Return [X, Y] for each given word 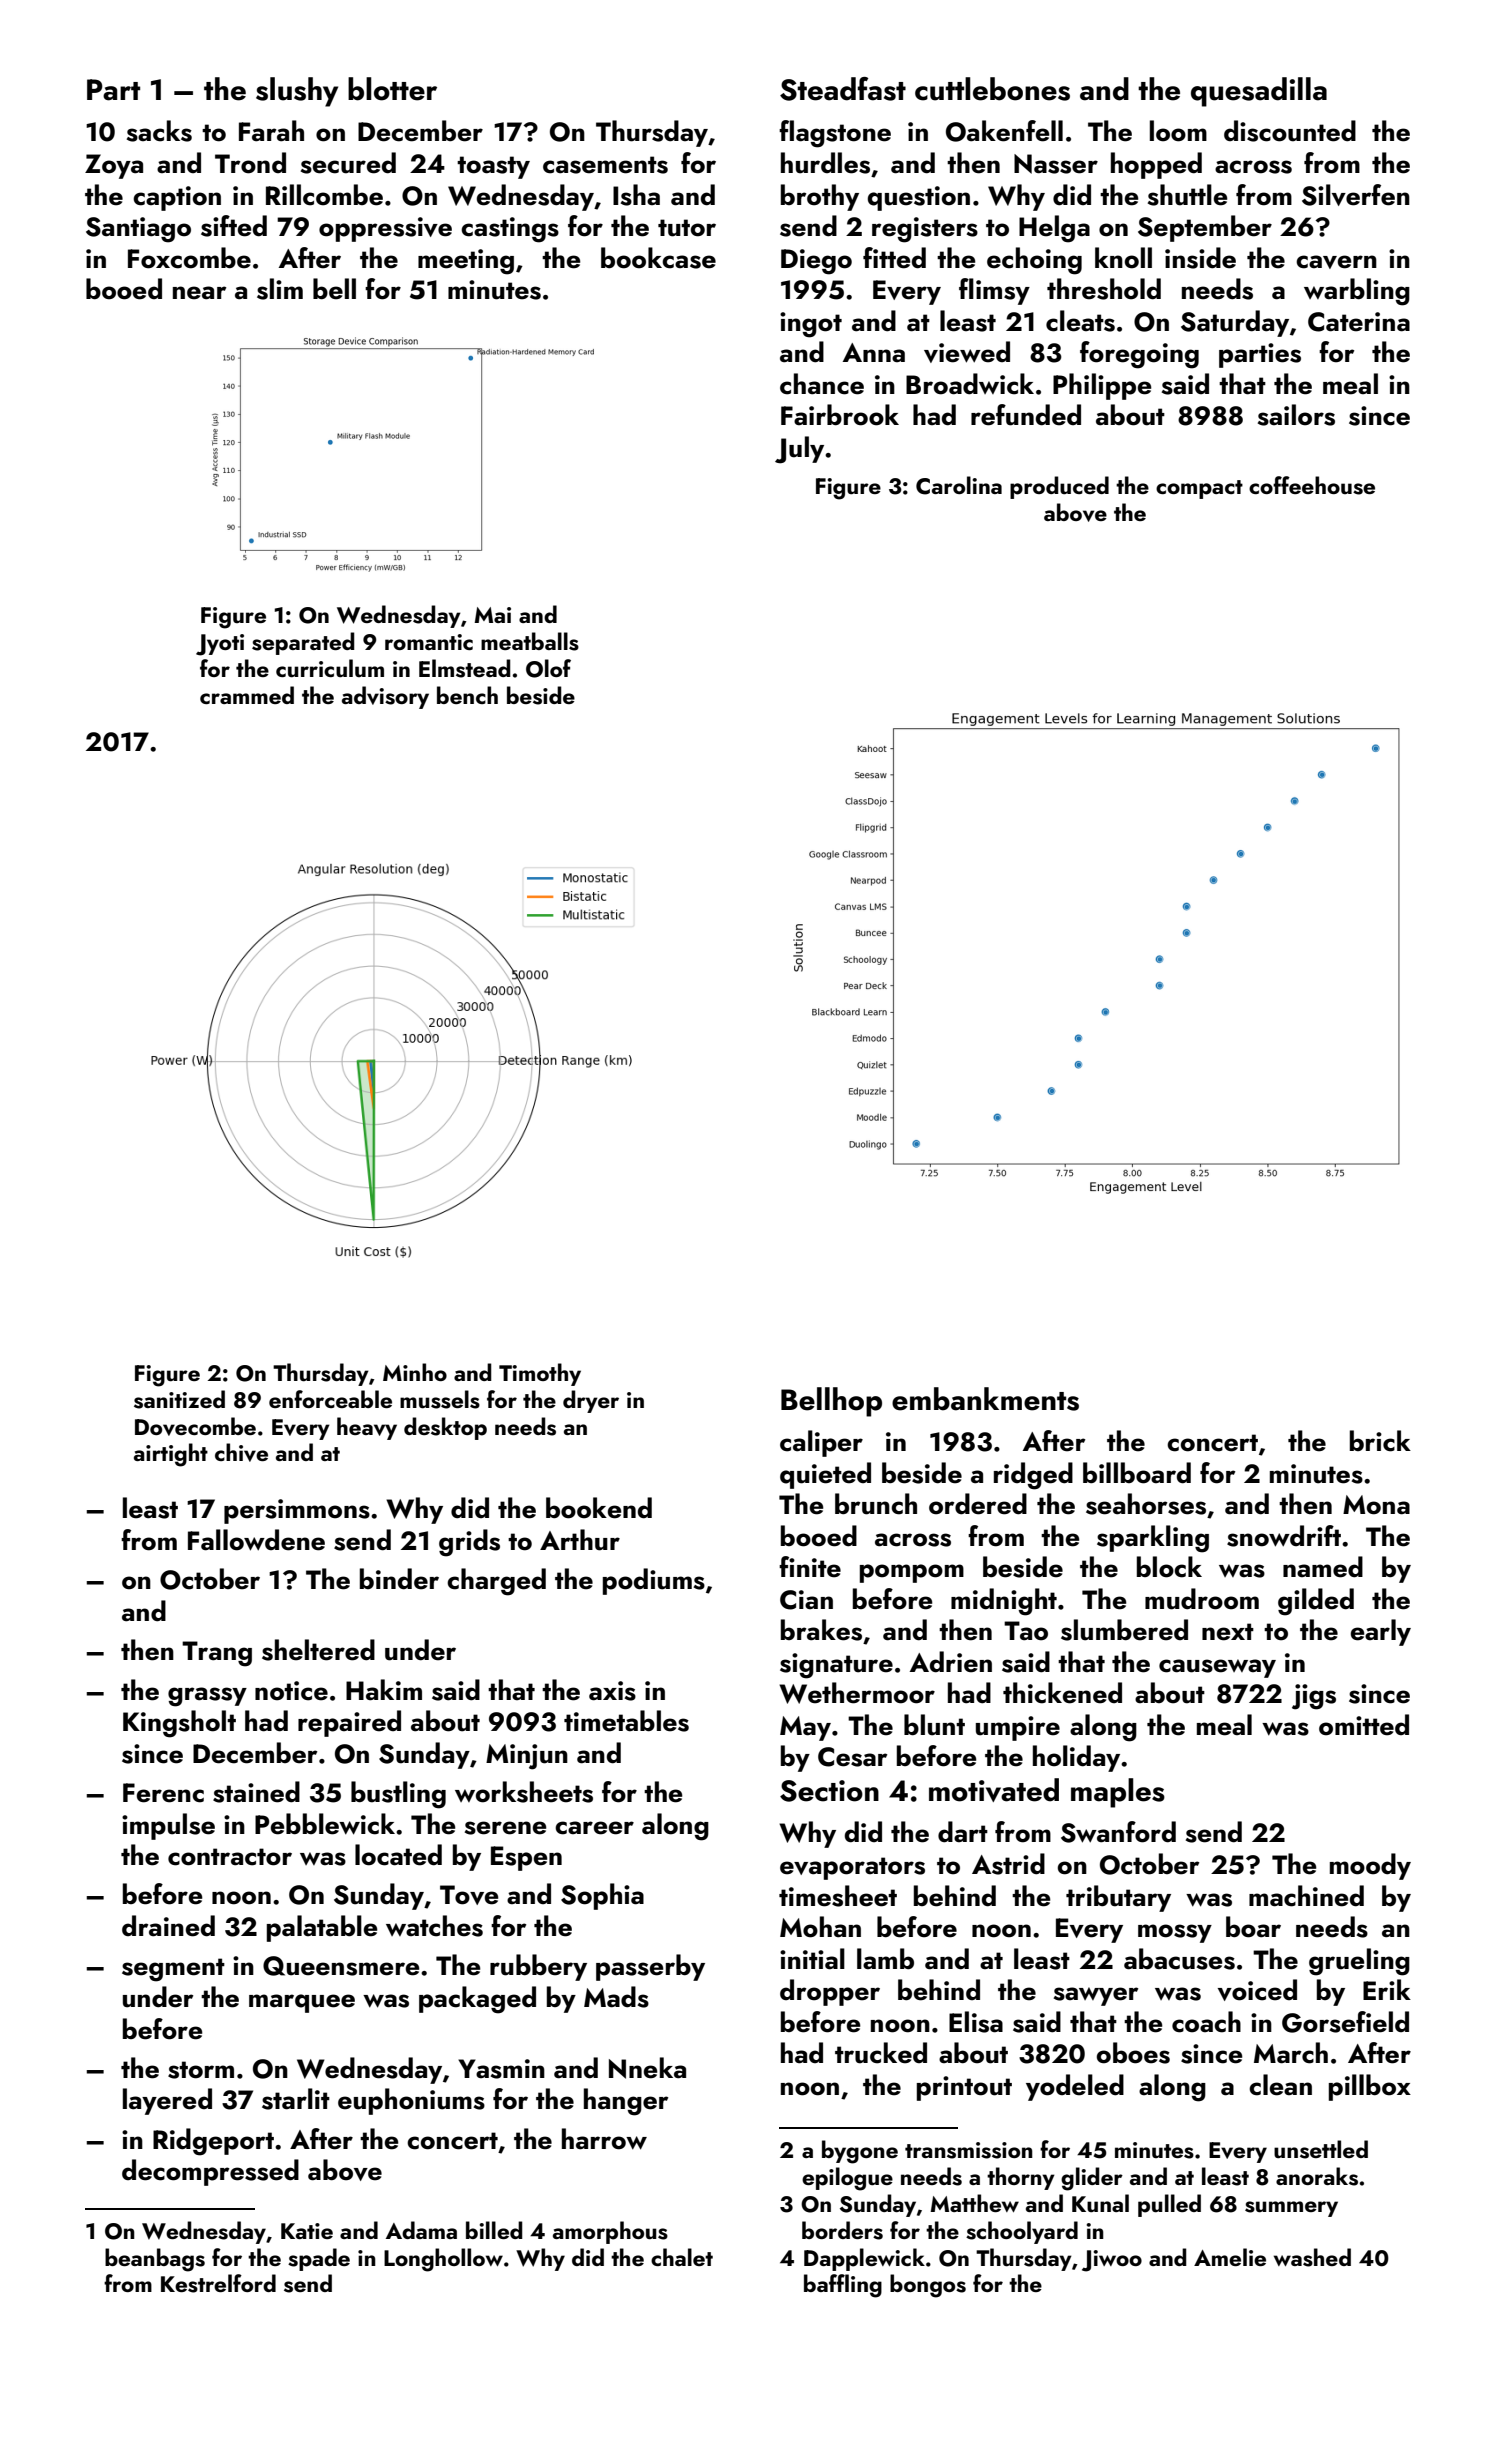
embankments [985, 1399]
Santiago [138, 230]
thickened [1062, 1693]
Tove [469, 1895]
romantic [429, 642]
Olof [548, 668]
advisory [385, 697]
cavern [1336, 262]
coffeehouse [1312, 485]
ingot [811, 325]
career [594, 1828]
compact [1199, 489]
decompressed [210, 2172]
